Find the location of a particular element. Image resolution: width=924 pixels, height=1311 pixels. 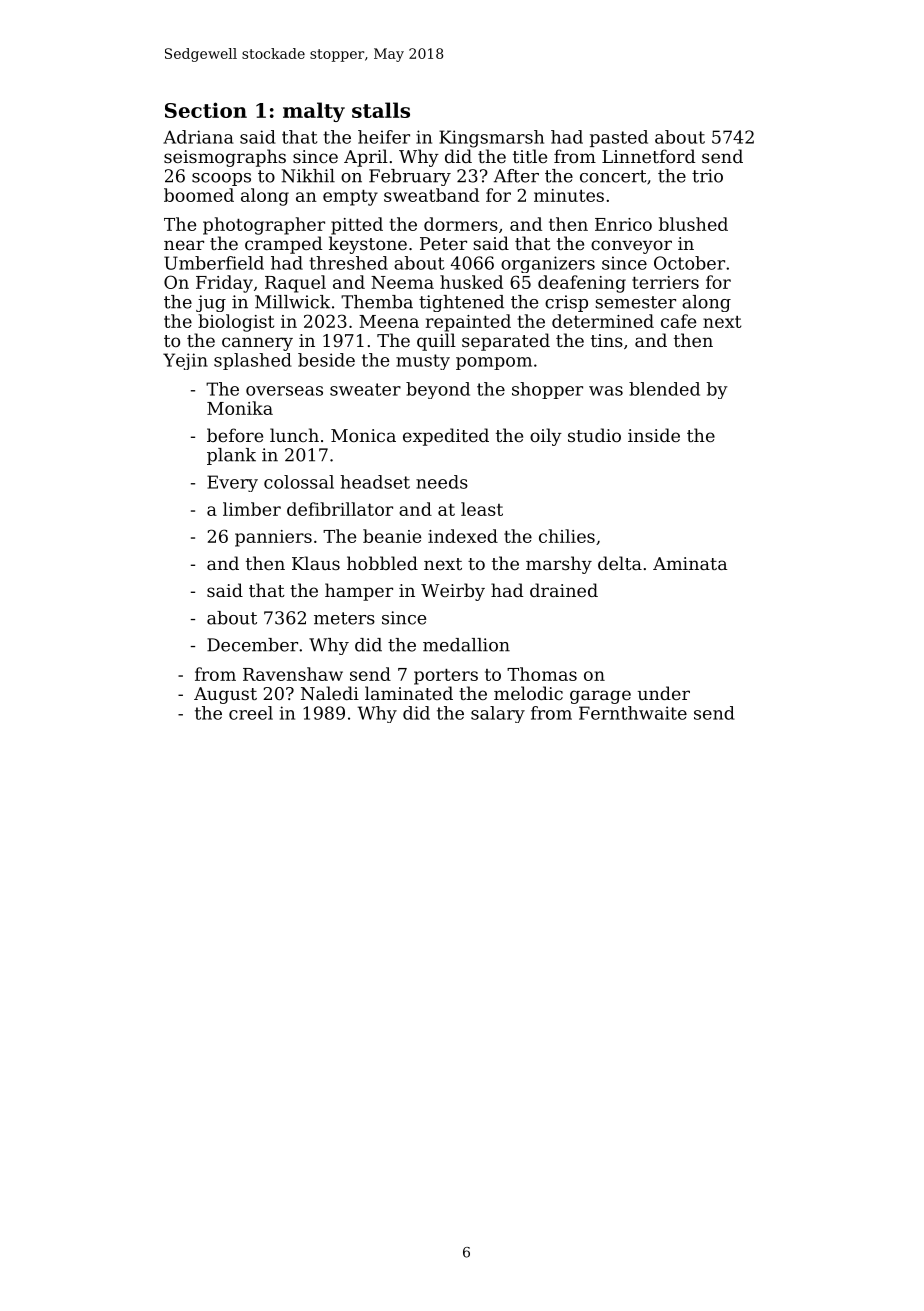

indexed is located at coordinates (463, 536).
